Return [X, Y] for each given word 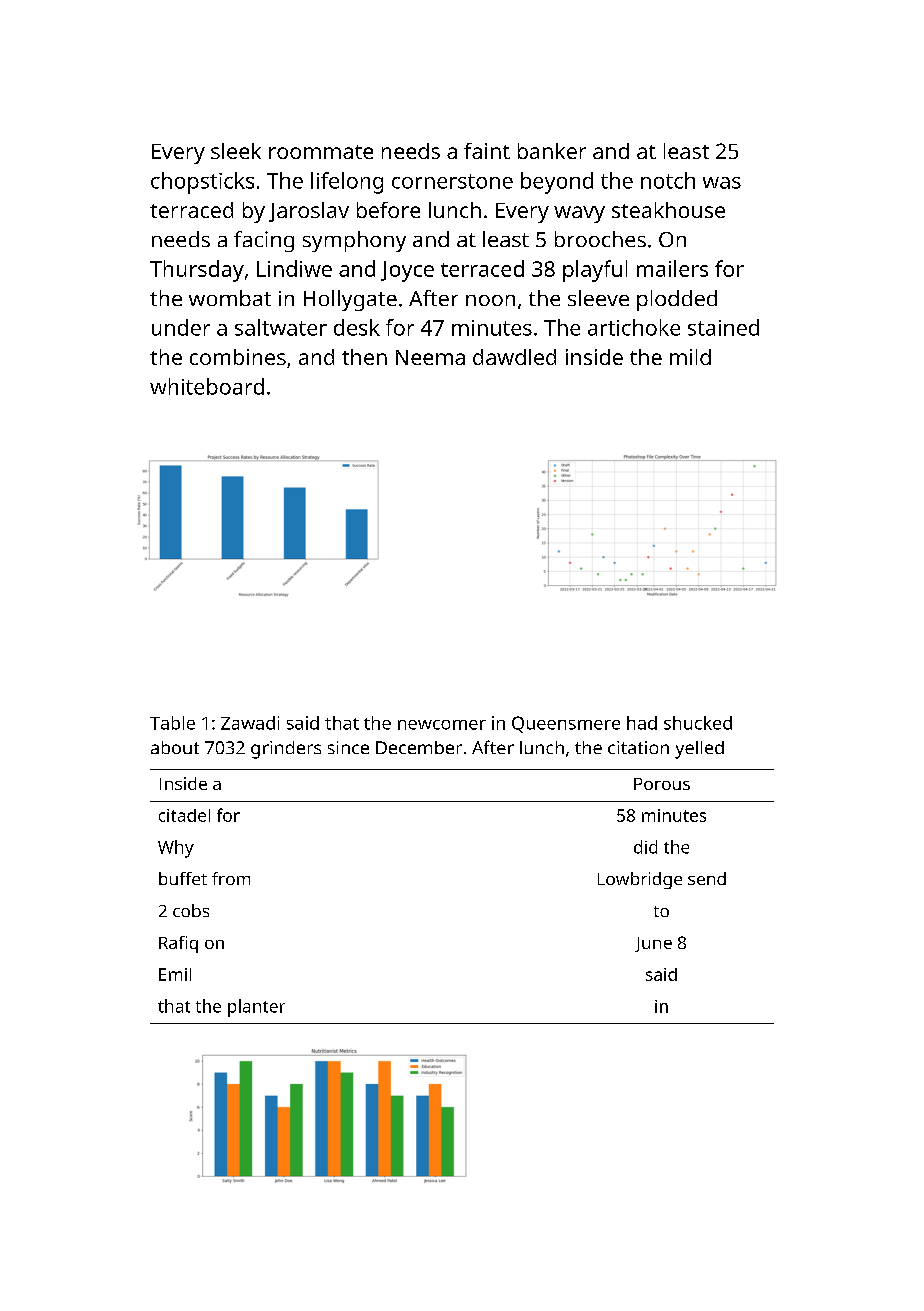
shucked [698, 723]
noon [490, 300]
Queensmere [566, 724]
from [231, 878]
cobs [191, 910]
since [348, 747]
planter [256, 1008]
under [181, 327]
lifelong [347, 183]
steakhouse [668, 210]
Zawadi [250, 723]
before [388, 210]
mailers [672, 268]
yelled [699, 750]
